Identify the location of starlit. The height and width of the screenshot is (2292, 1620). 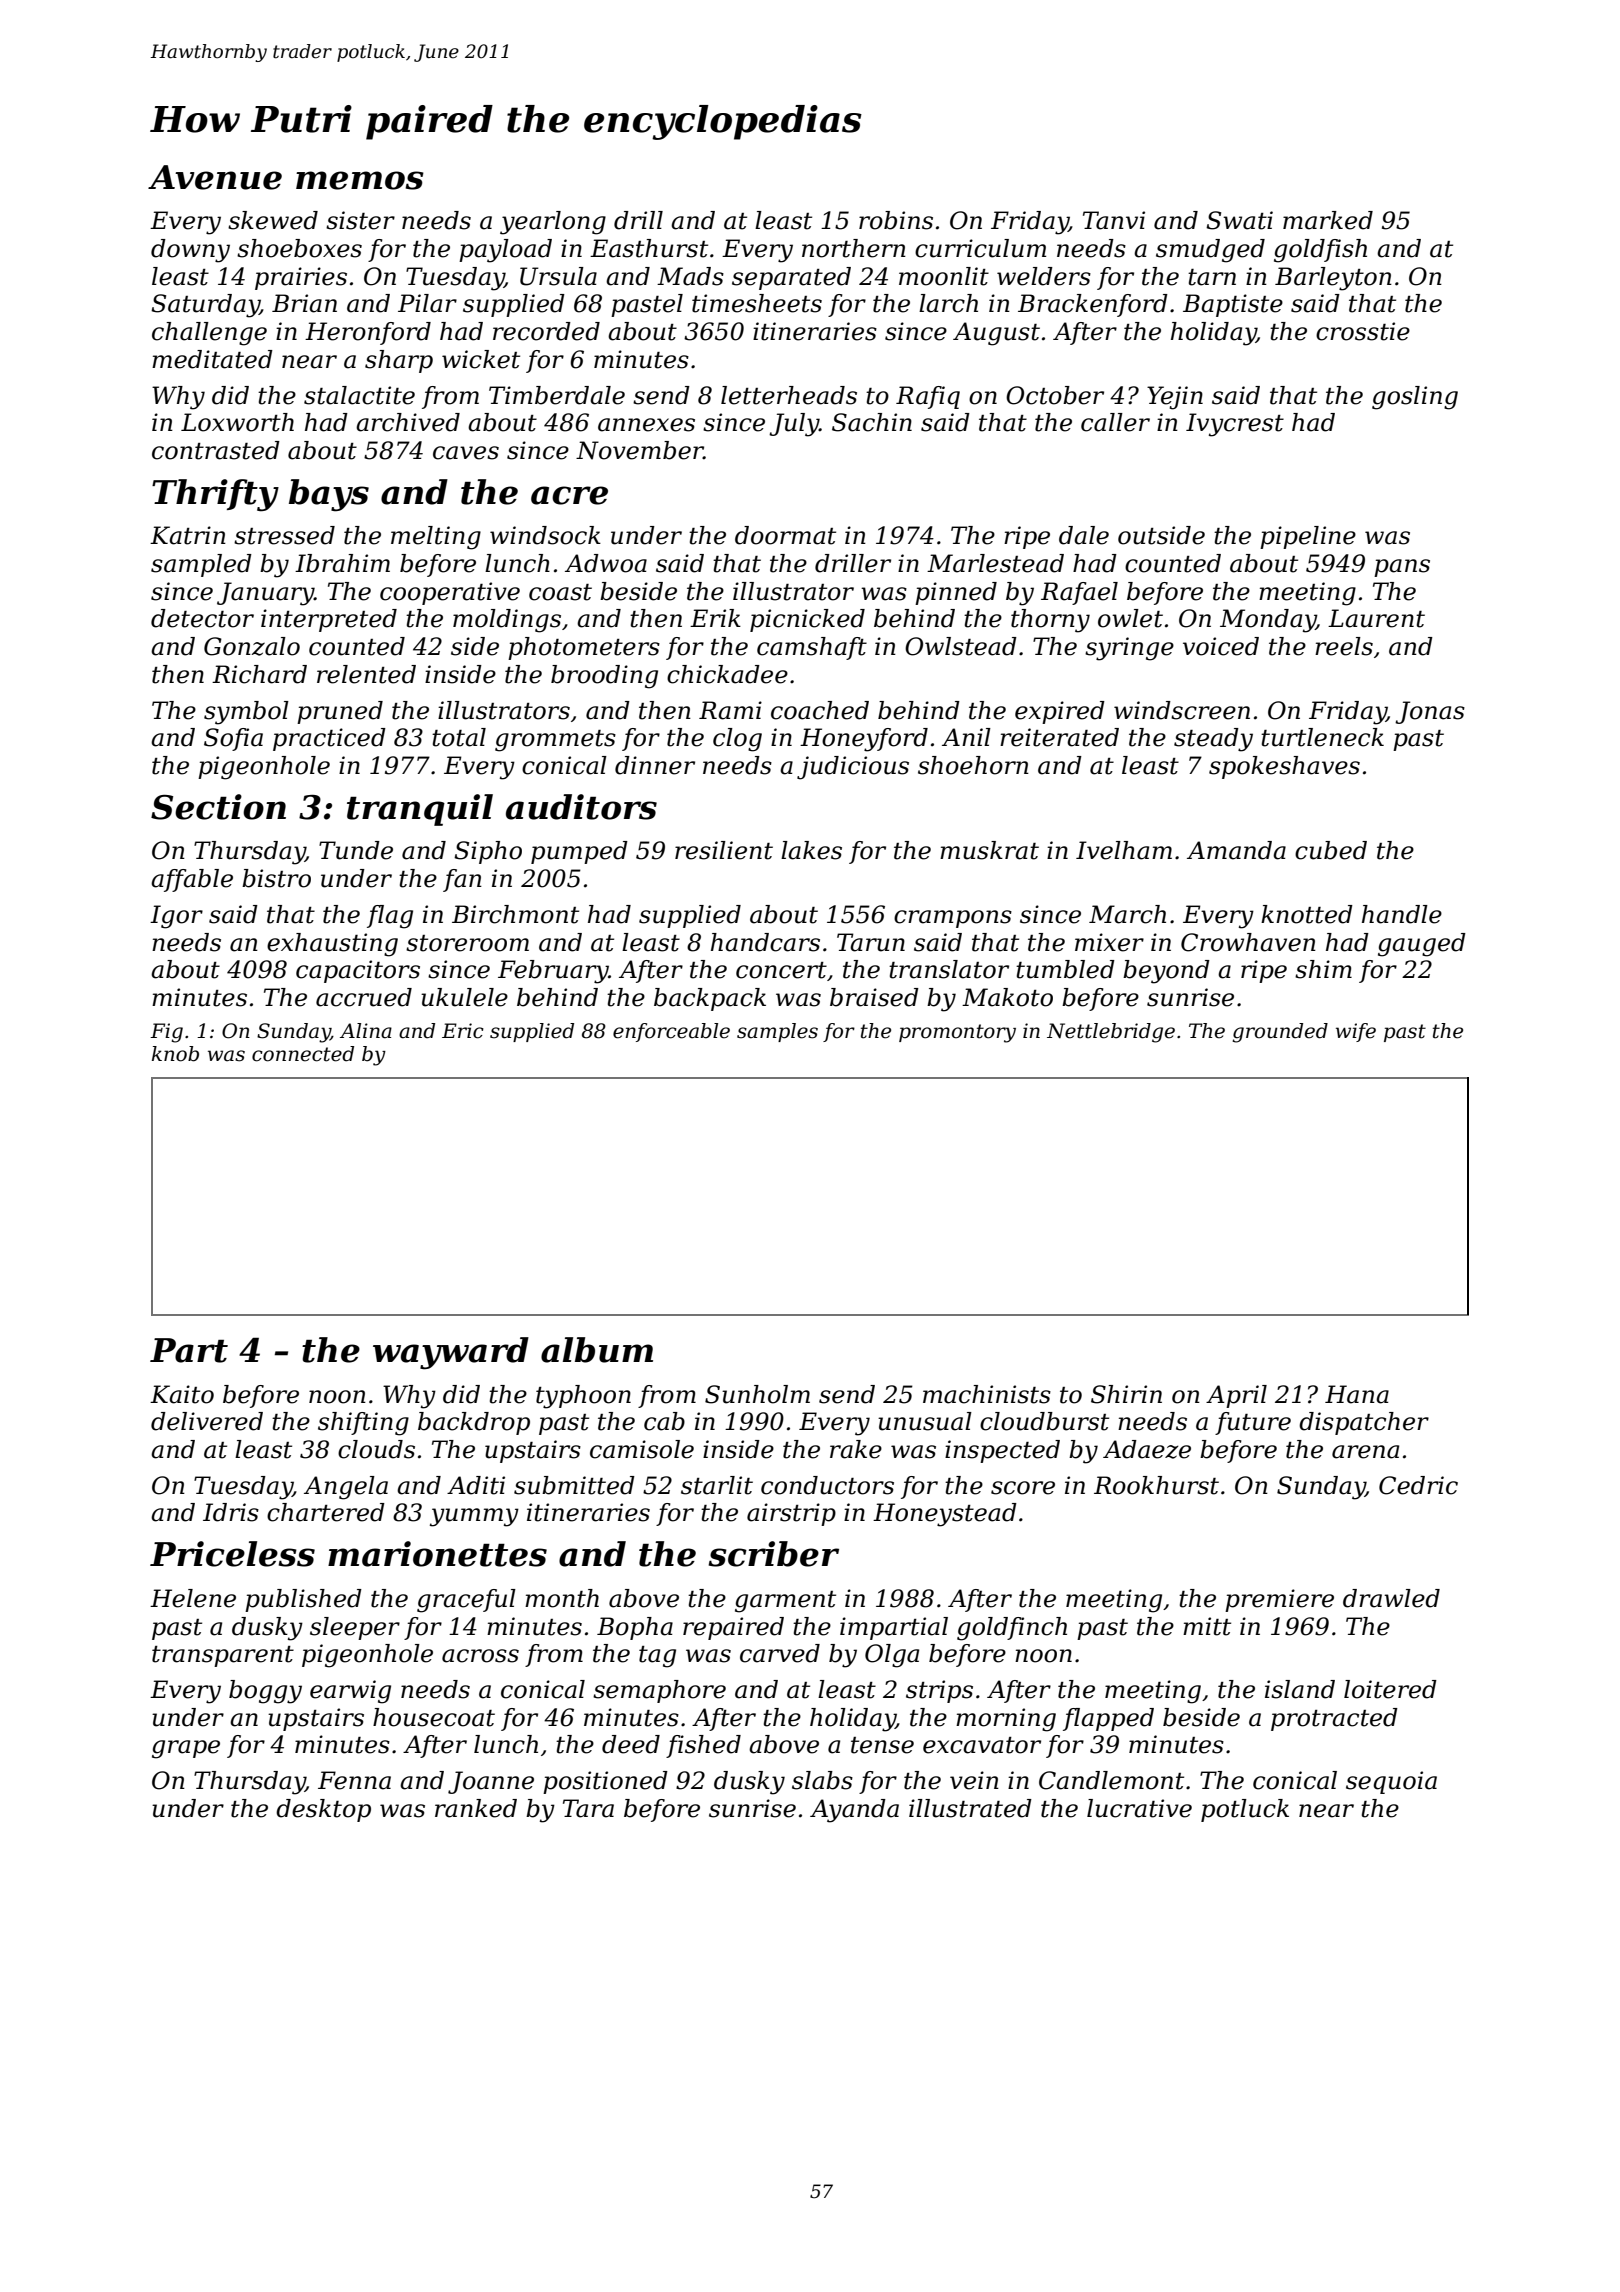
(717, 1485).
